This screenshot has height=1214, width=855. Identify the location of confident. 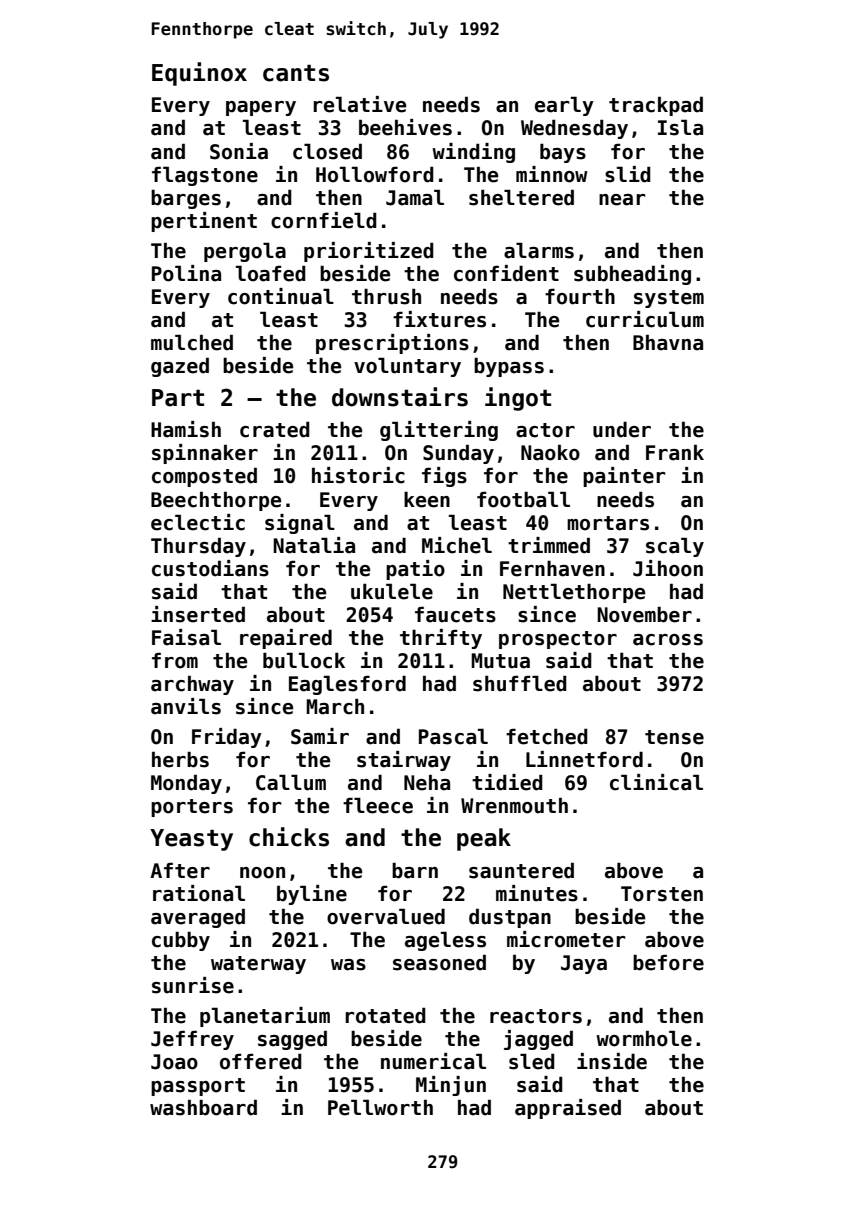
(506, 273).
